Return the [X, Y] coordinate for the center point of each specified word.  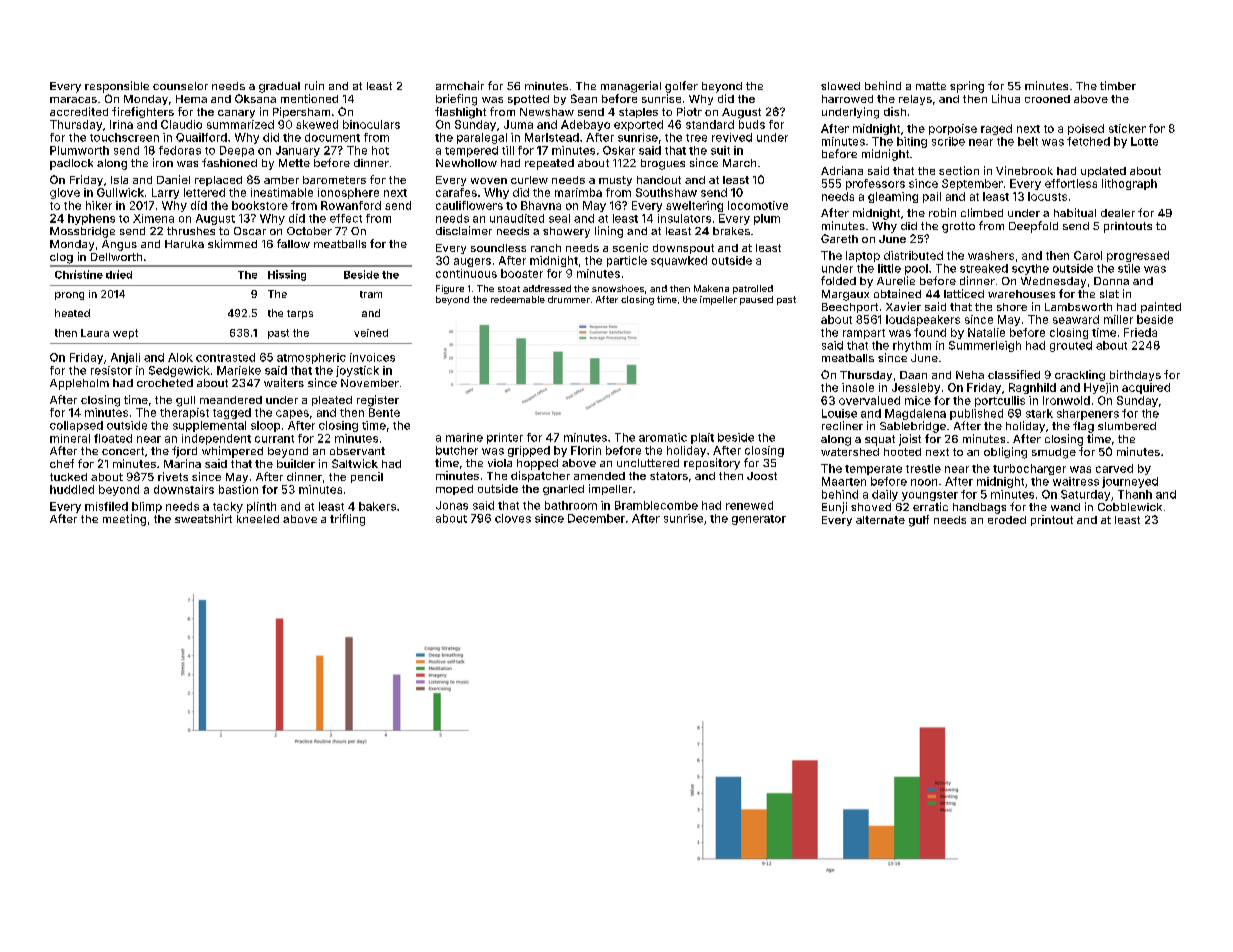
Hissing [287, 275]
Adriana [842, 170]
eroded [1007, 520]
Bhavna [541, 205]
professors [875, 184]
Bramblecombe [656, 505]
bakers [377, 506]
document [332, 137]
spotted [528, 100]
